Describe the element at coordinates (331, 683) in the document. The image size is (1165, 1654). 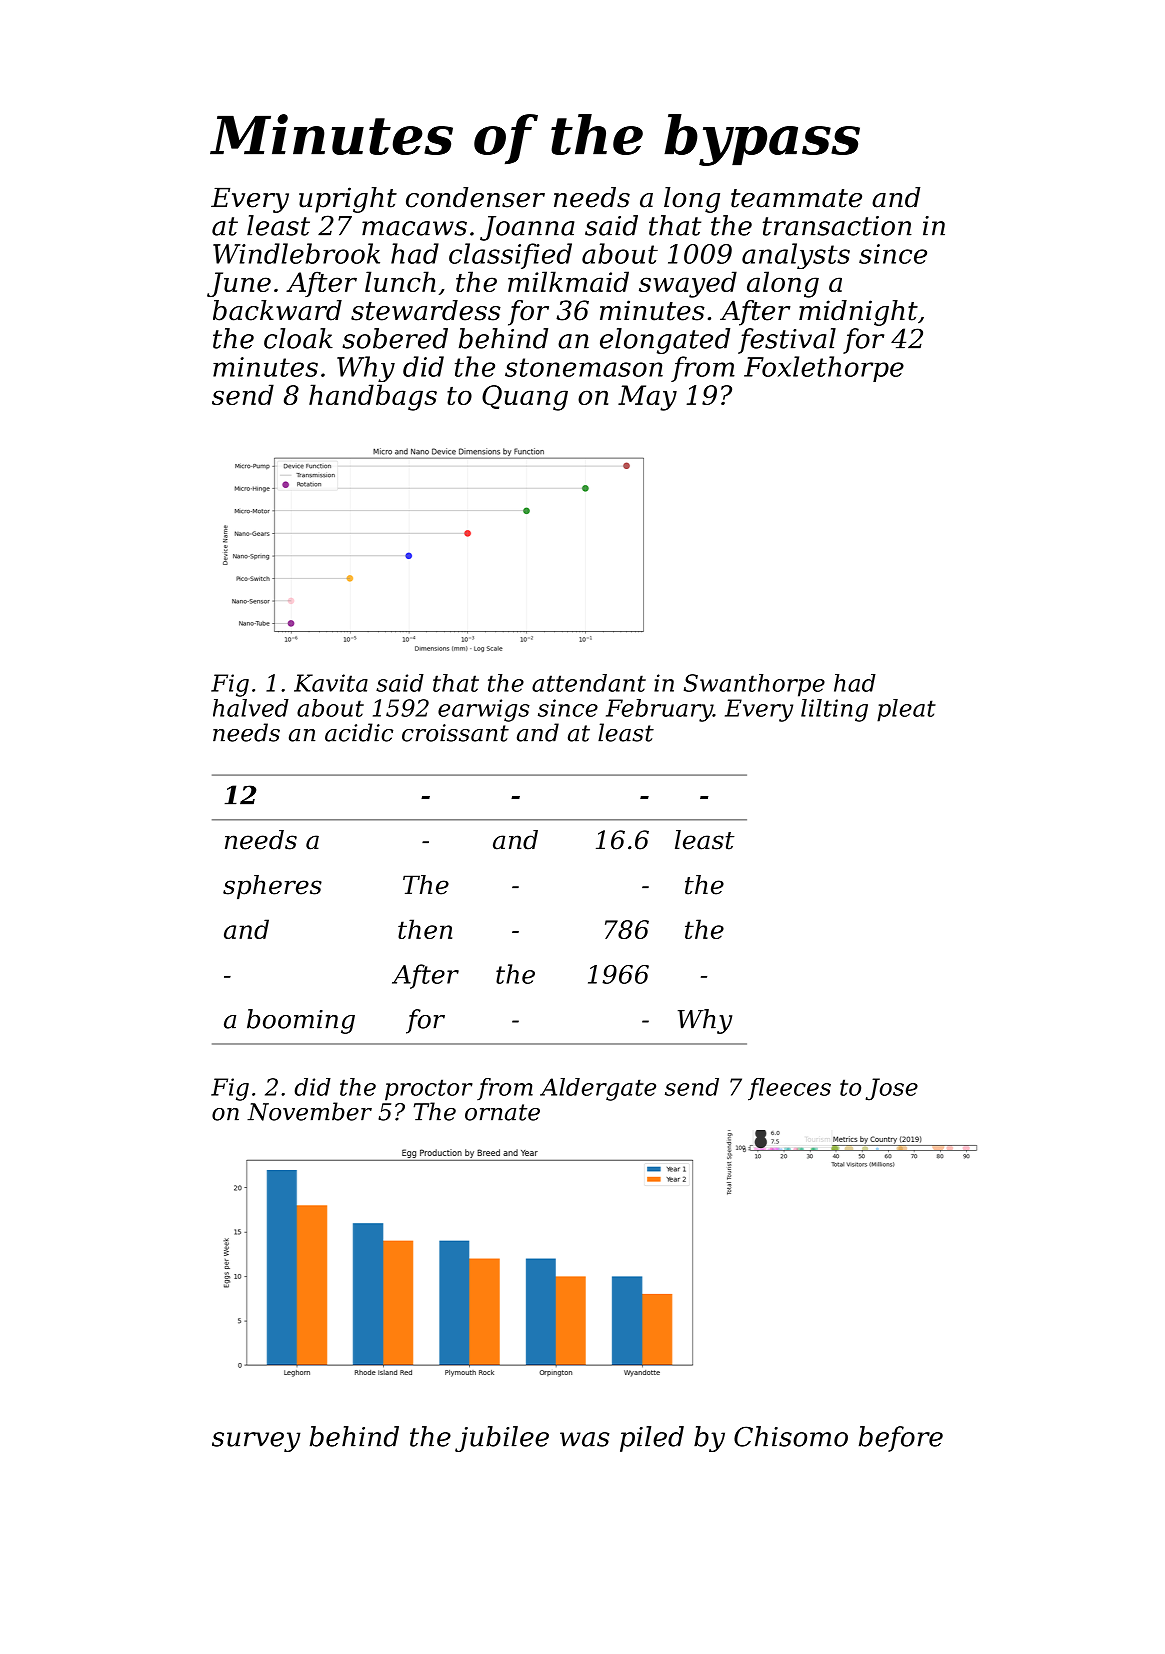
I see `Kavita` at that location.
